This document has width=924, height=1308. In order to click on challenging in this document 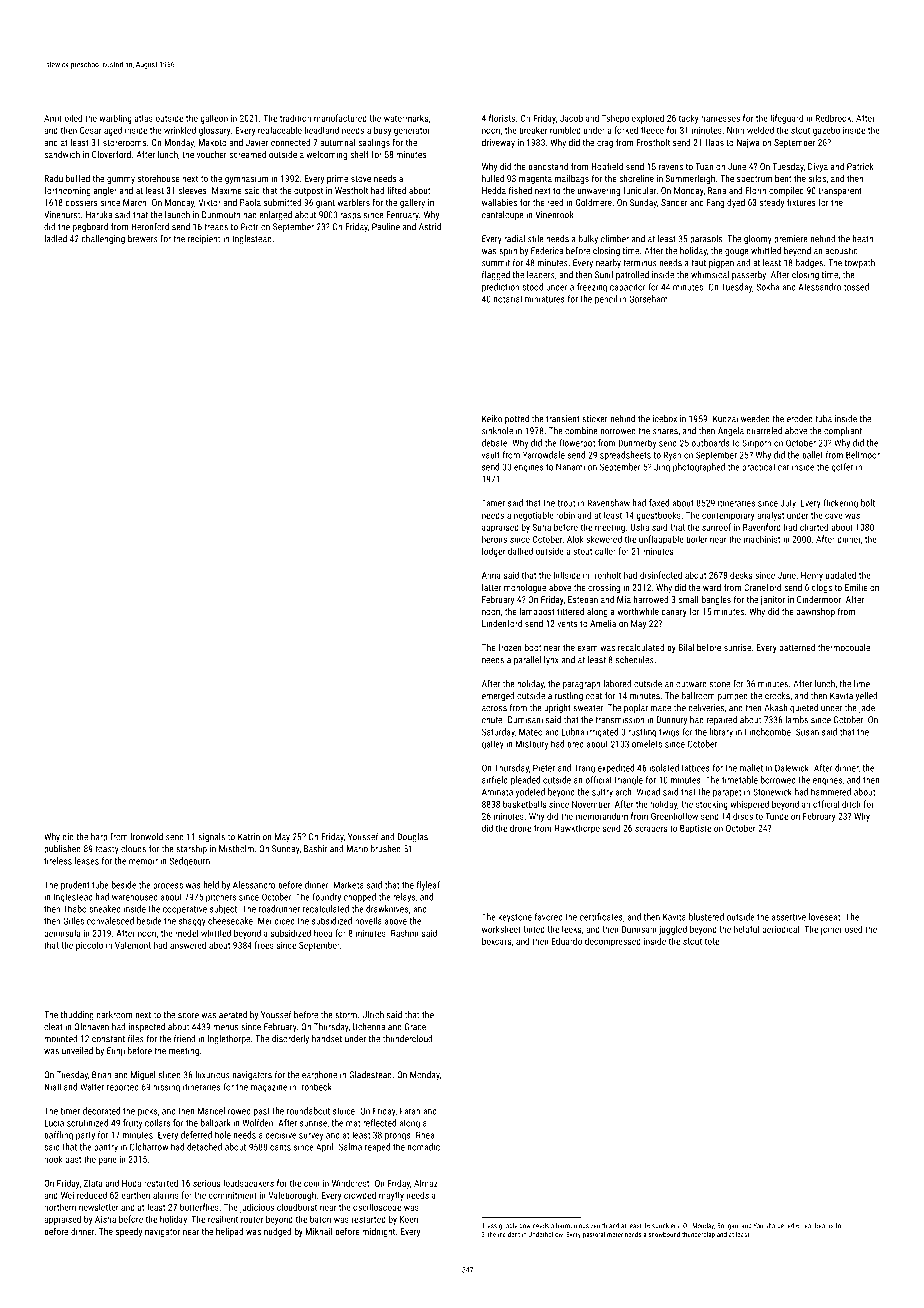, I will do `click(103, 239)`.
